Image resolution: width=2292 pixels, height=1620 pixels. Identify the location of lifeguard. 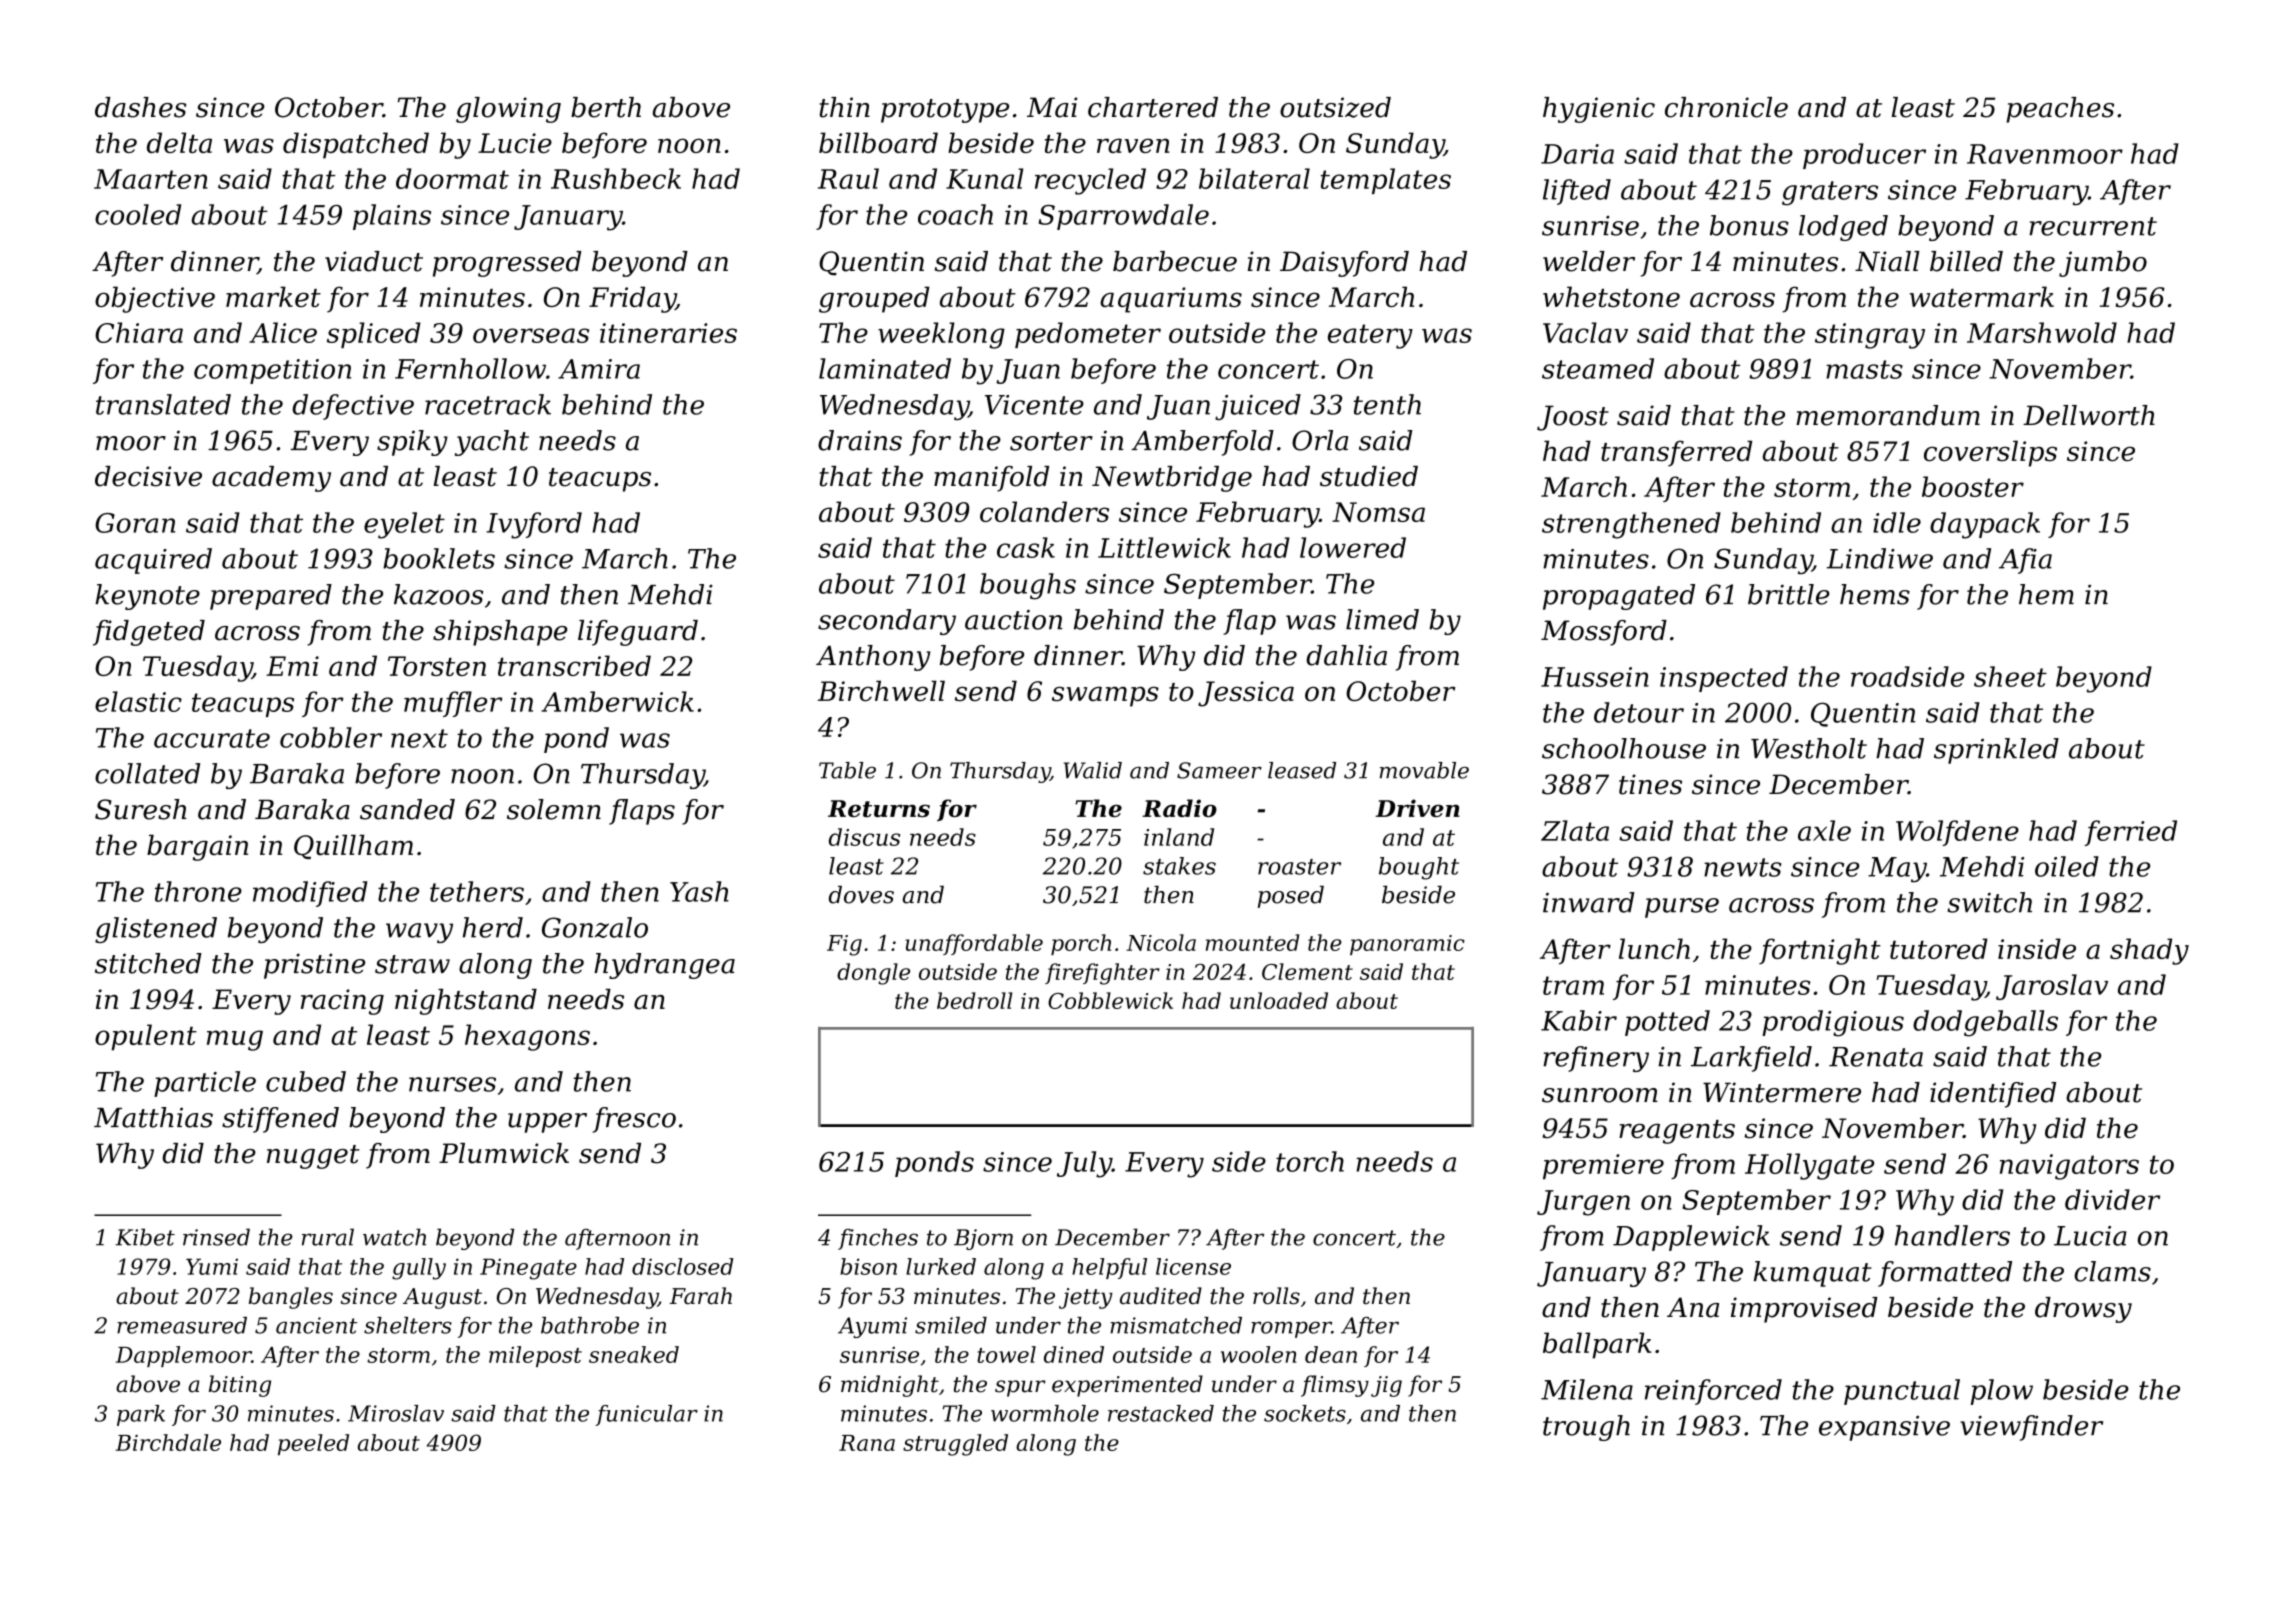
(638, 633).
